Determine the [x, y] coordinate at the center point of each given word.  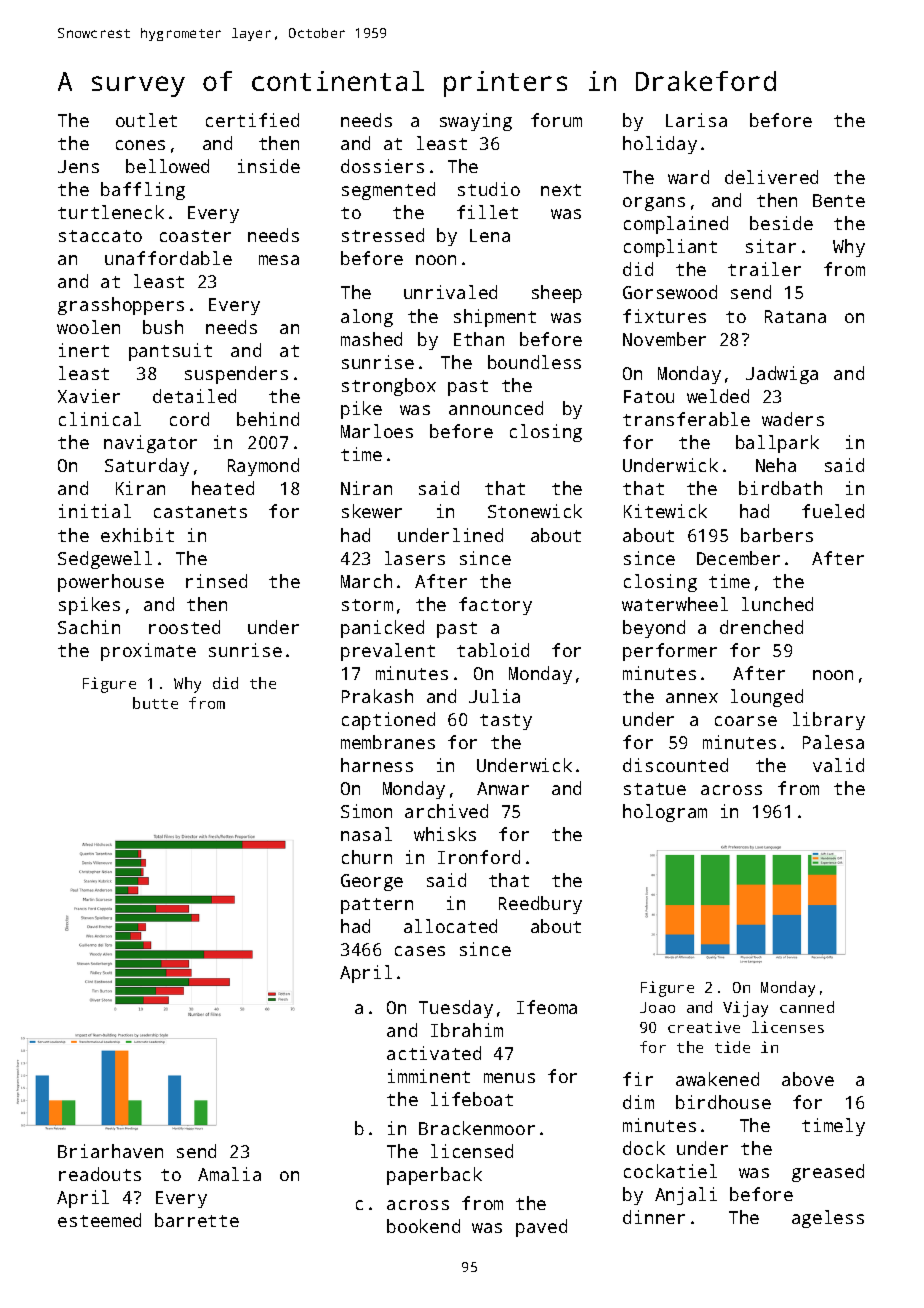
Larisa [696, 120]
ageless [828, 1219]
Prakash [377, 696]
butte [155, 703]
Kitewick [665, 511]
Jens [78, 166]
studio [489, 189]
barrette [197, 1220]
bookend [423, 1226]
